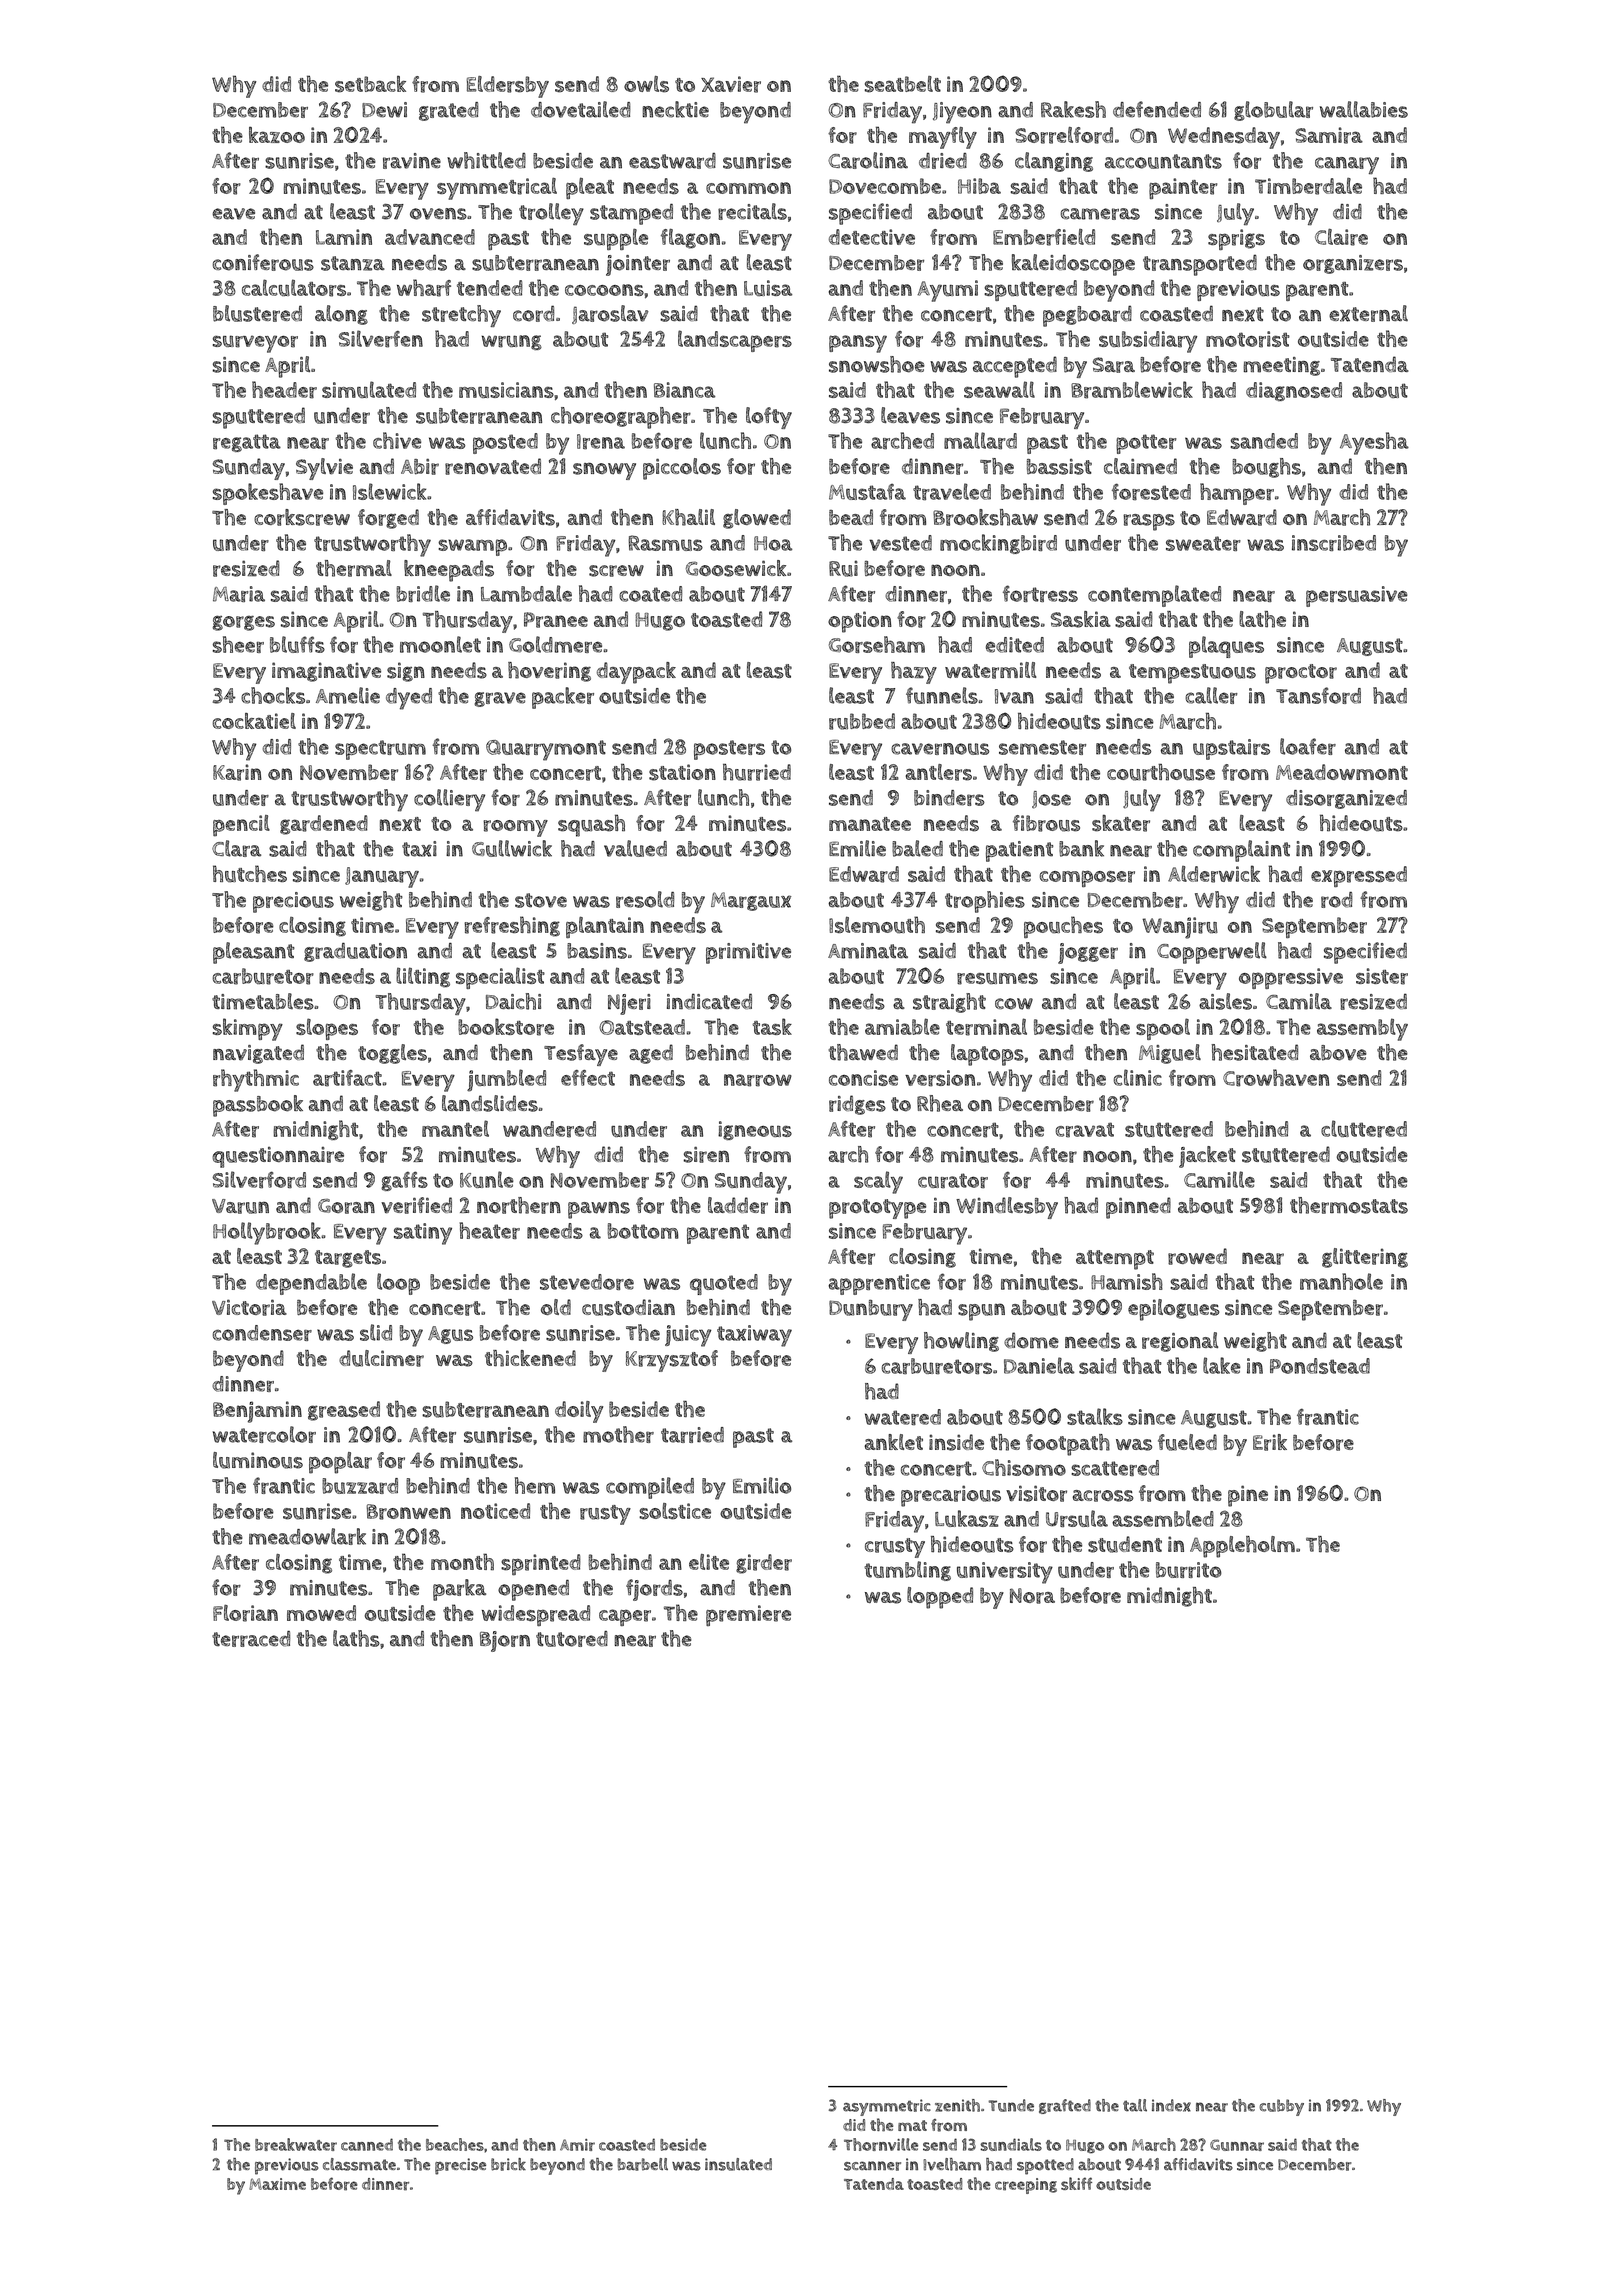 This screenshot has height=2292, width=1620. What do you see at coordinates (1291, 978) in the screenshot?
I see `oppressive` at bounding box center [1291, 978].
